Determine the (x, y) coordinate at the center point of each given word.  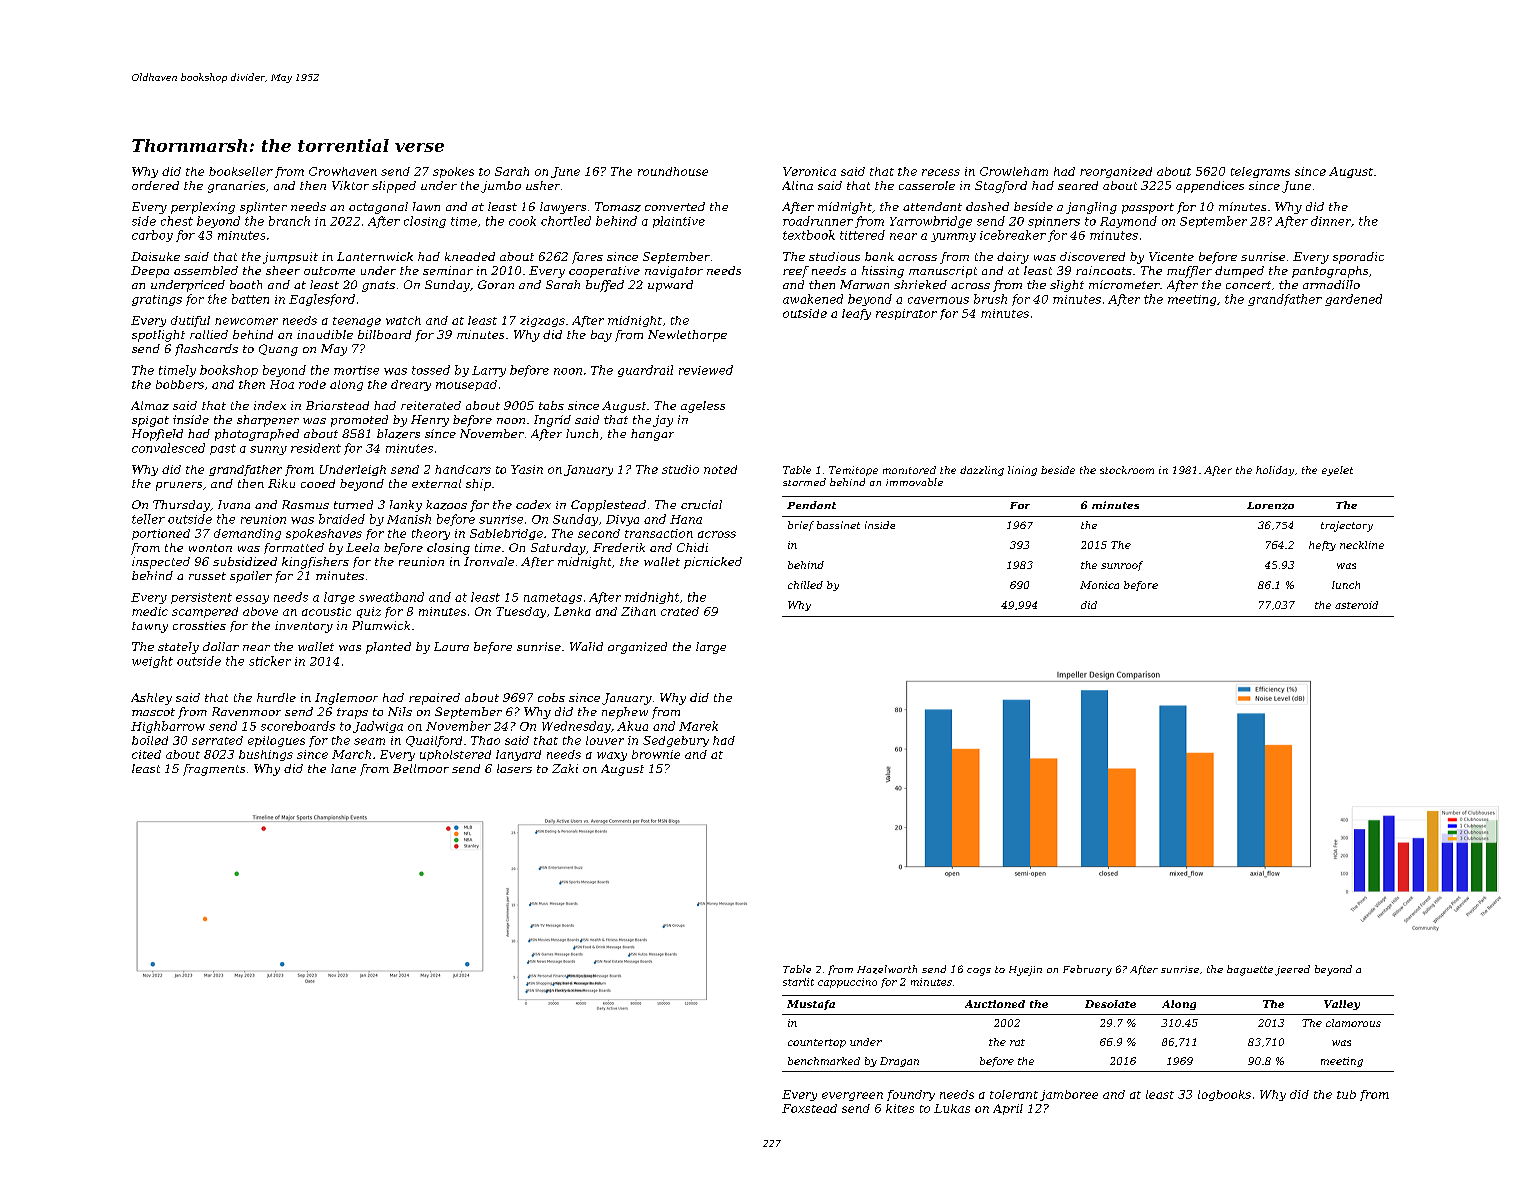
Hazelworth (887, 969)
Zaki (565, 768)
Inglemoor (346, 699)
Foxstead (809, 1108)
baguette (1250, 970)
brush (990, 299)
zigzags (542, 321)
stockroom (1127, 470)
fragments (214, 770)
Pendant (811, 505)
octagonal (378, 208)
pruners (179, 486)
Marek (698, 726)
